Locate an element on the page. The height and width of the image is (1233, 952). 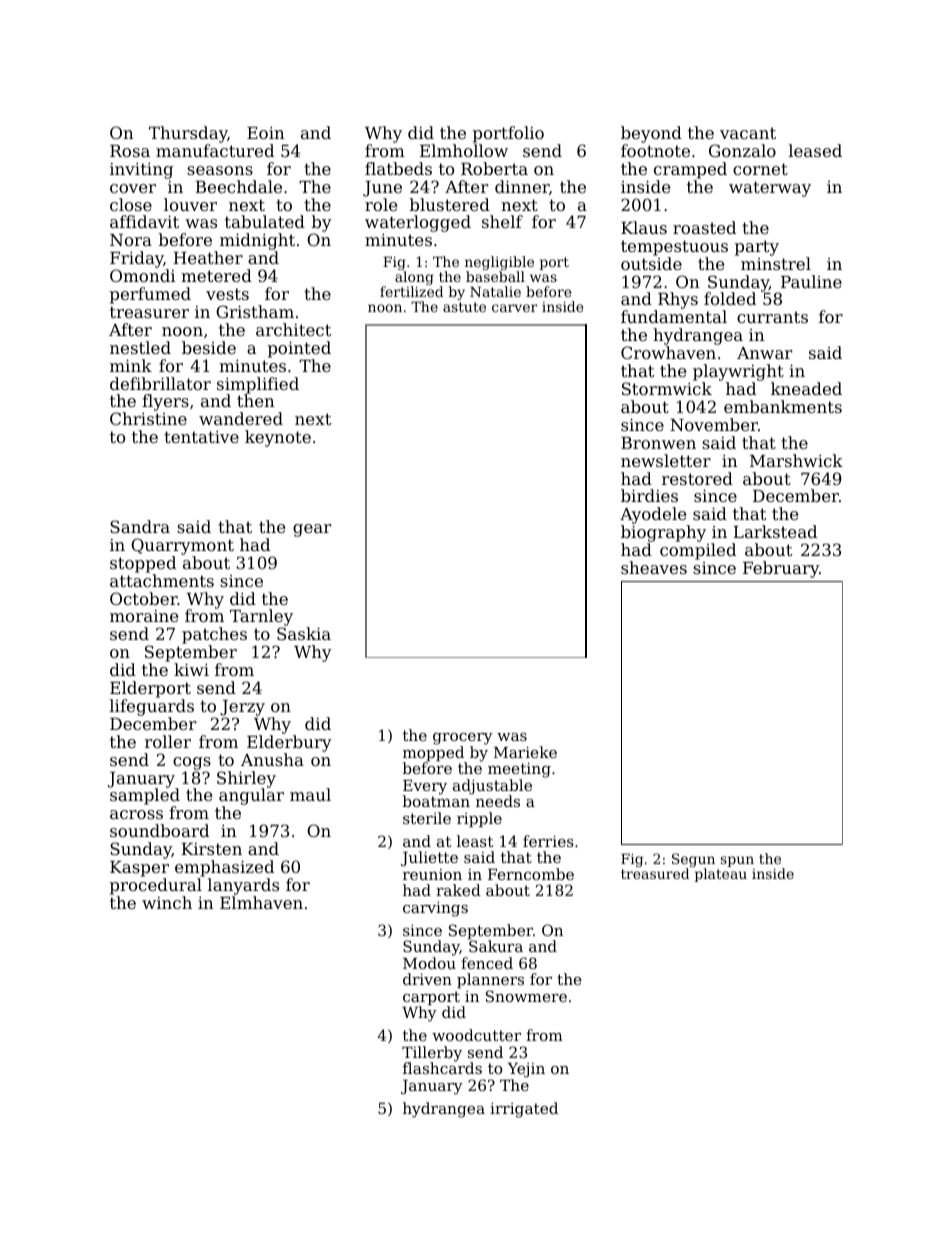
Marieke is located at coordinates (525, 752).
